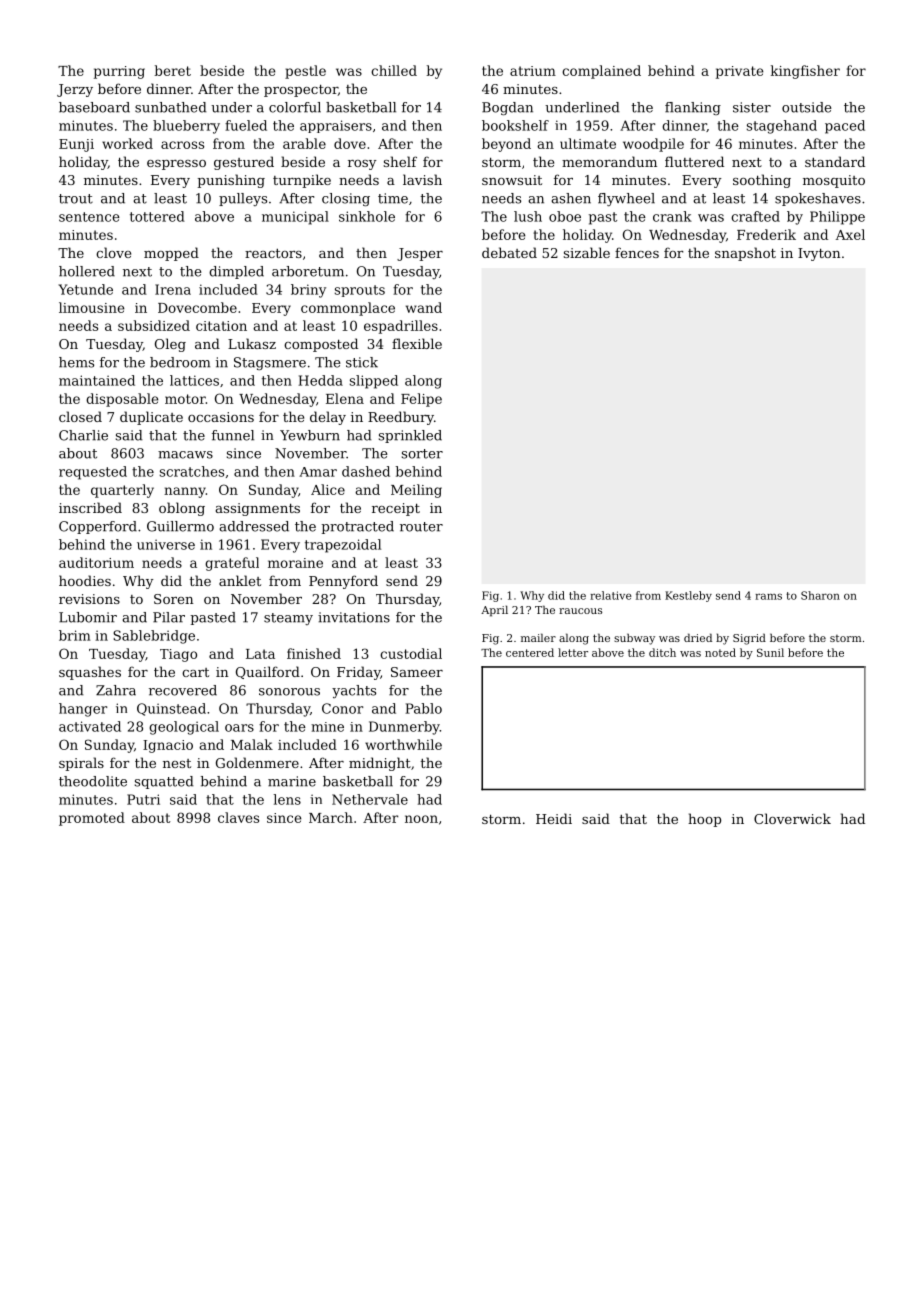 The width and height of the screenshot is (924, 1308). What do you see at coordinates (305, 72) in the screenshot?
I see `pestle` at bounding box center [305, 72].
